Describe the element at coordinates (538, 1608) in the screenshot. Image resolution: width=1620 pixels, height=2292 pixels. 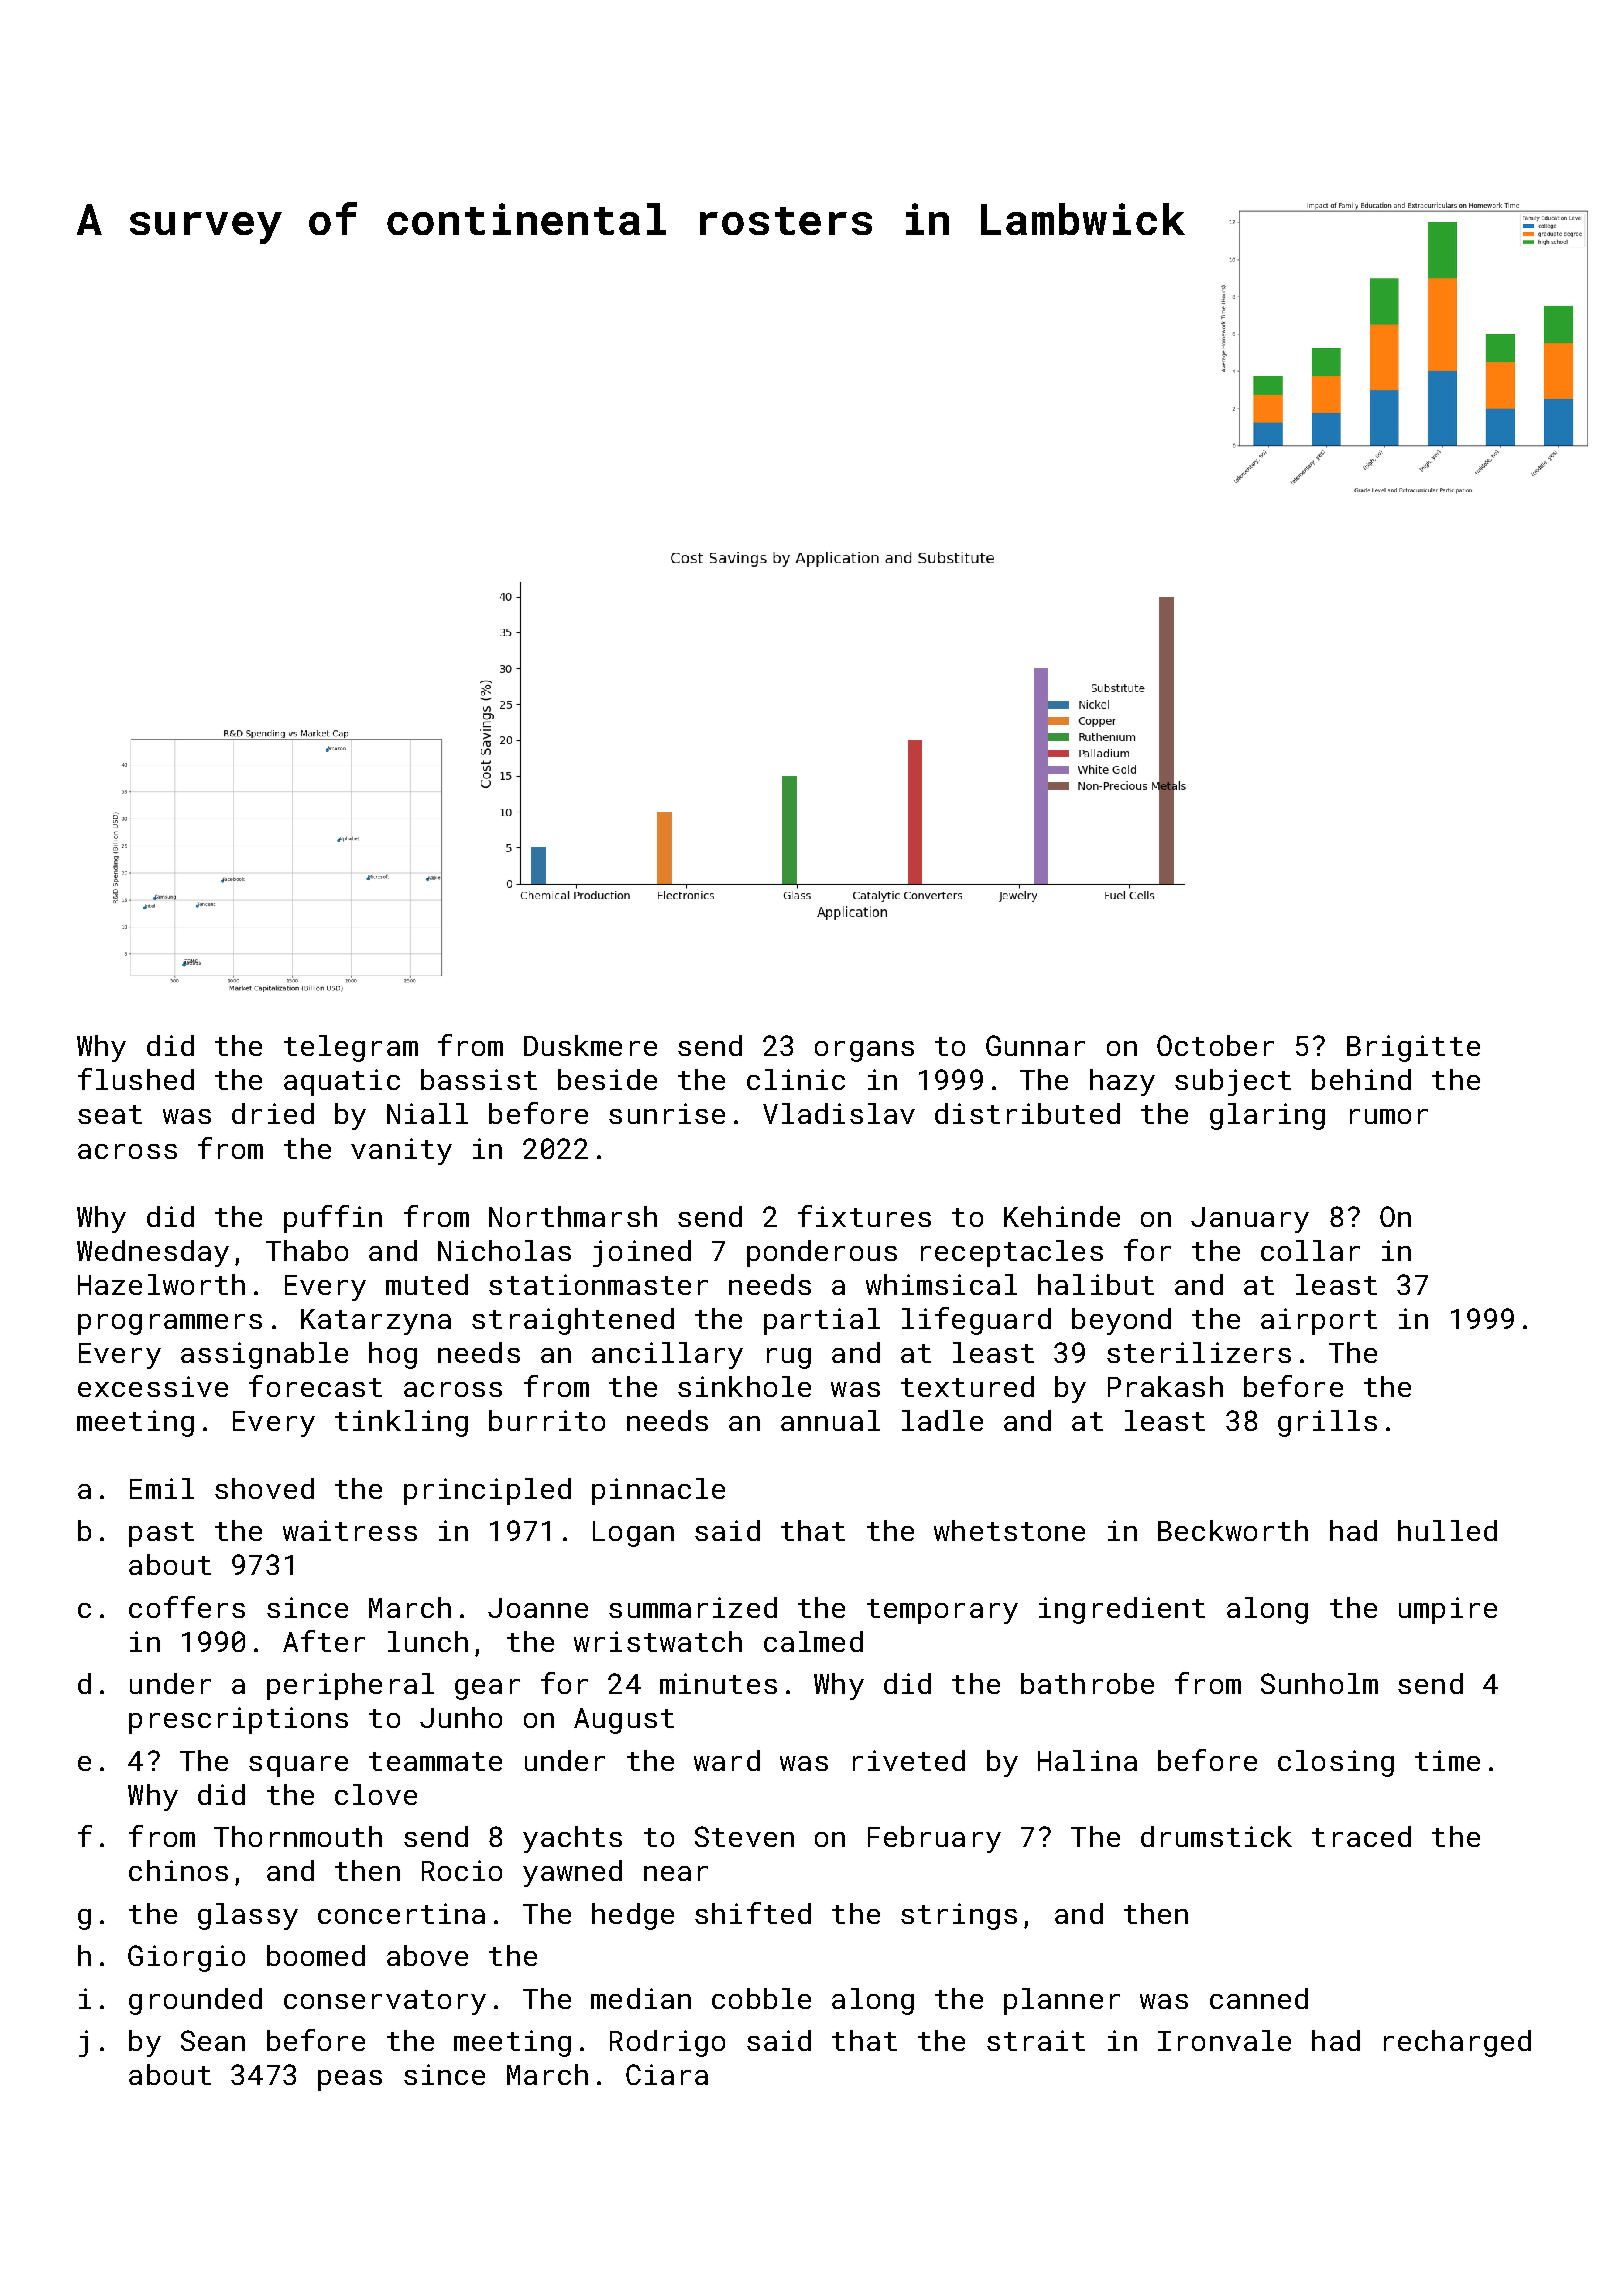
I see `Joanne` at that location.
